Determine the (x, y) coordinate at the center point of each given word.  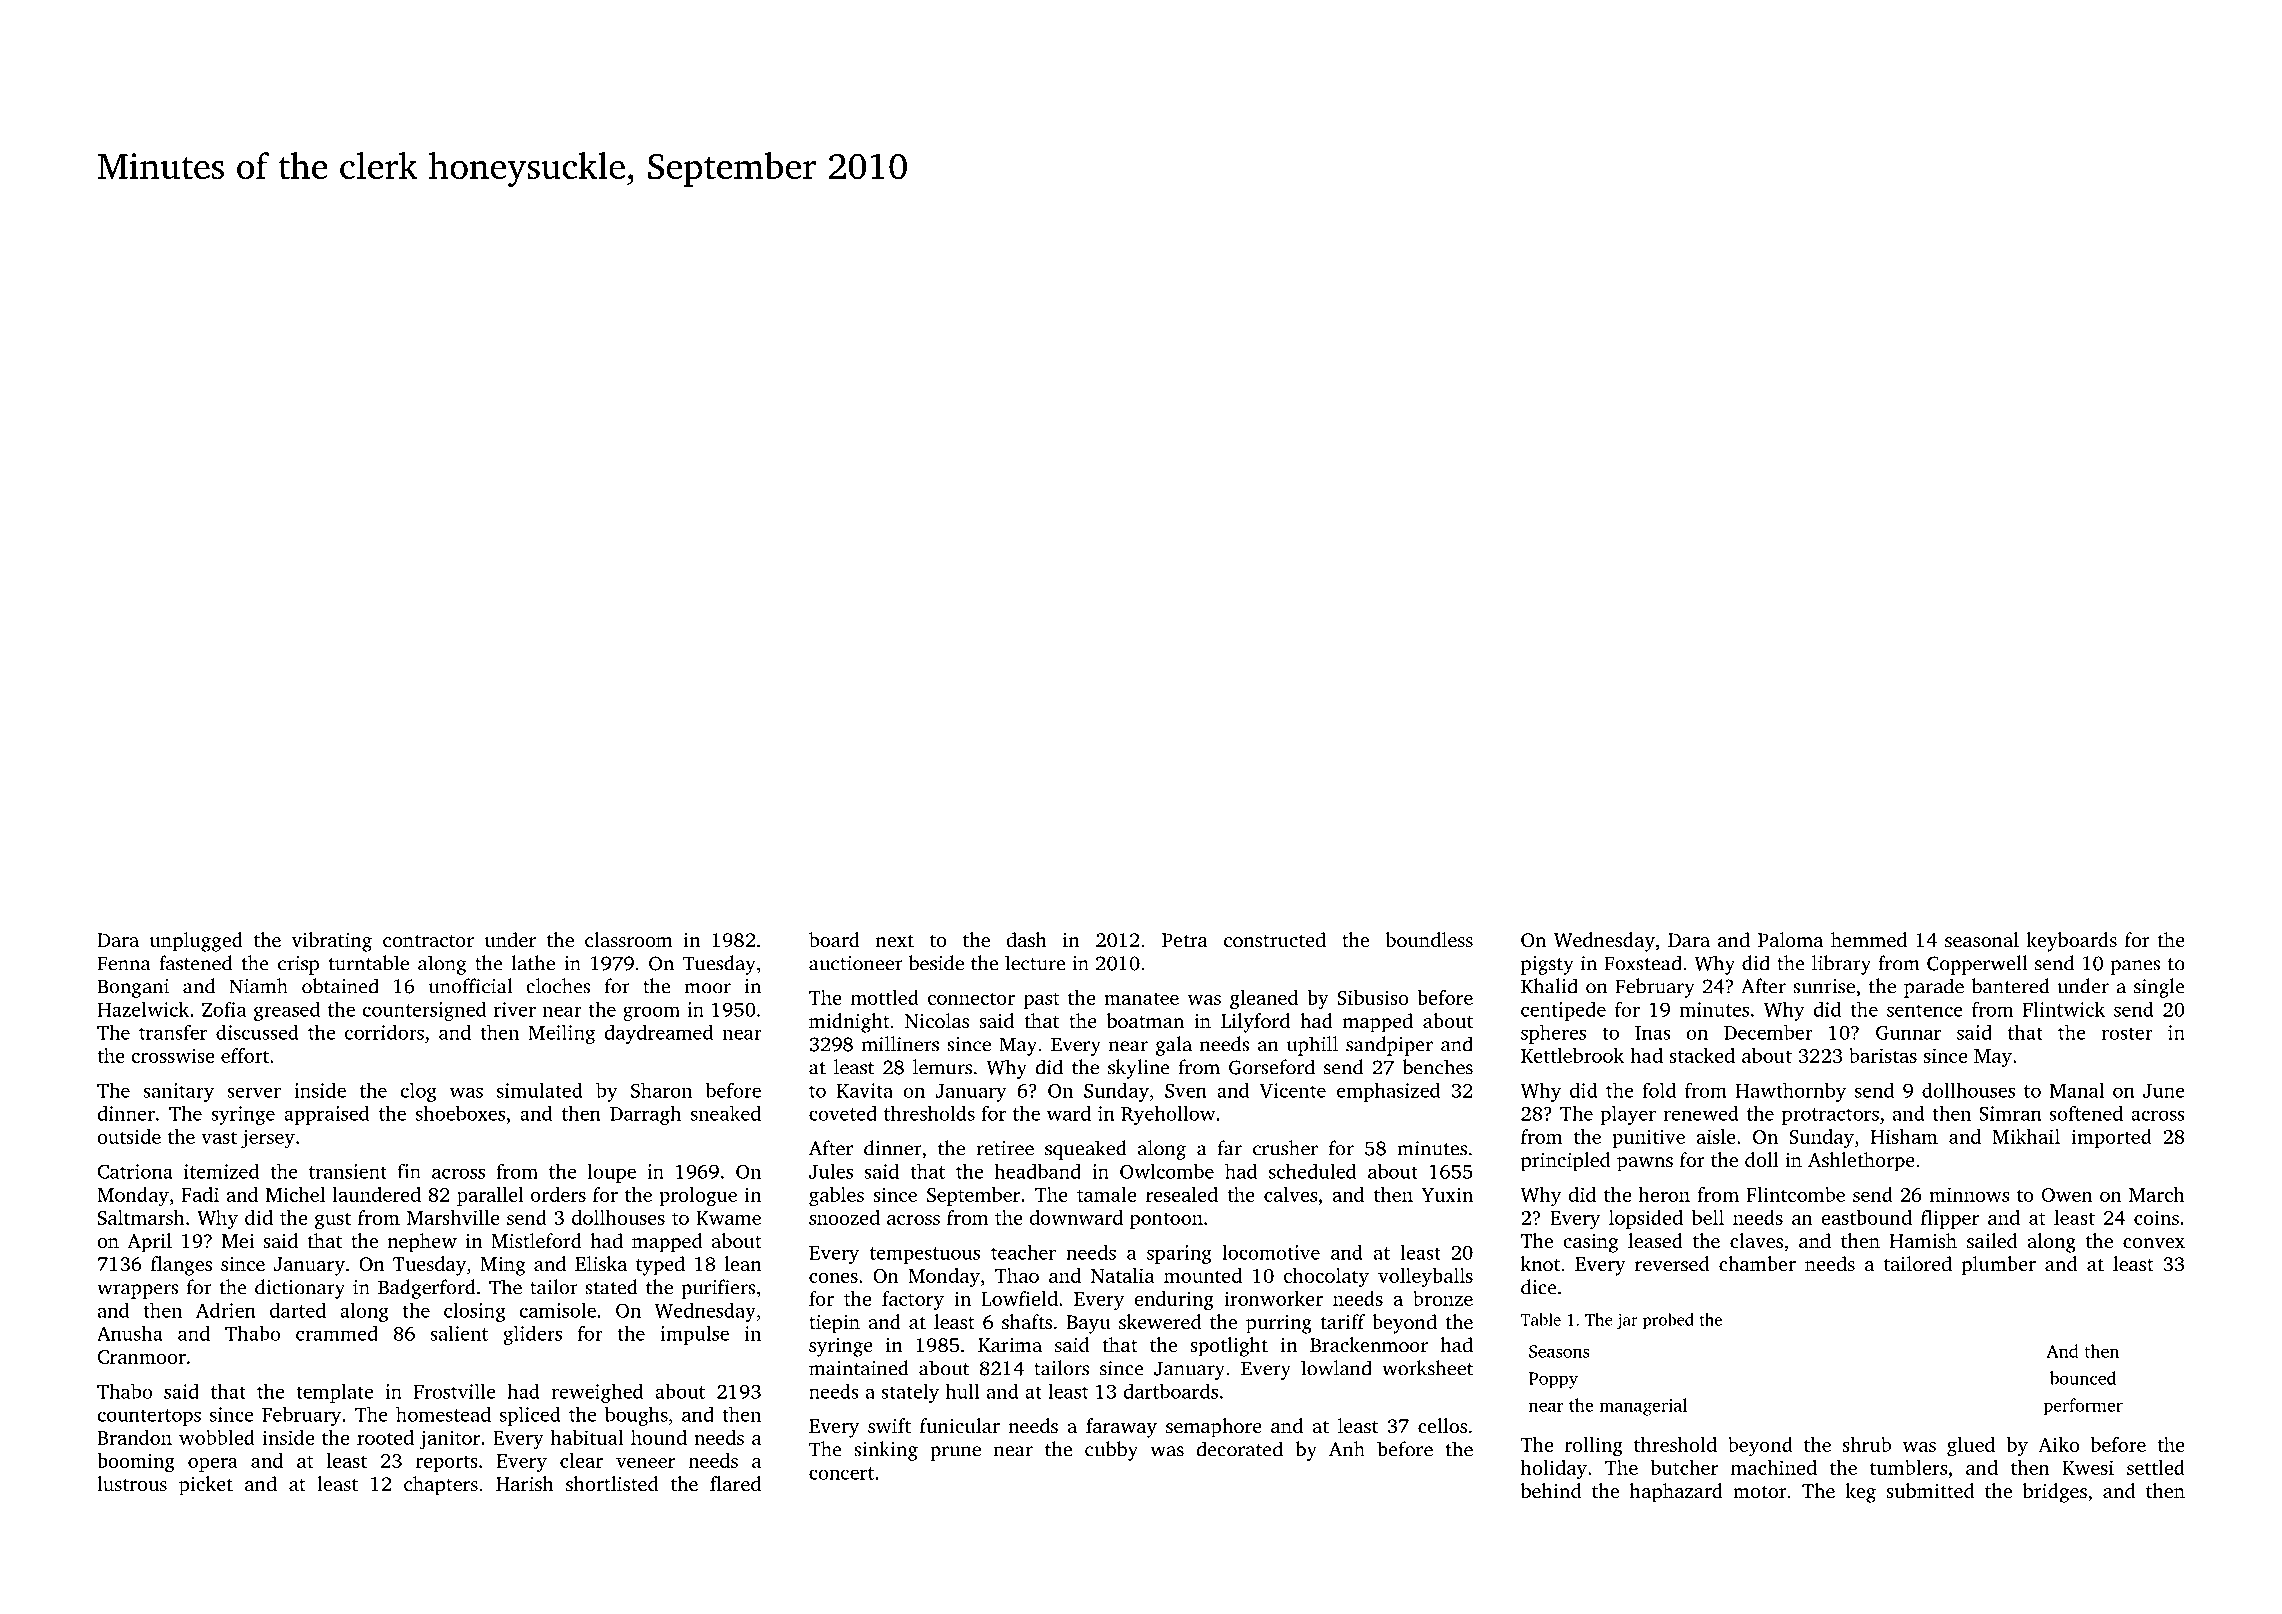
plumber (1999, 1266)
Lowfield (1019, 1298)
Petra (1185, 940)
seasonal (1982, 939)
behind (1551, 1490)
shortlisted (612, 1483)
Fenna (123, 963)
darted (298, 1310)
